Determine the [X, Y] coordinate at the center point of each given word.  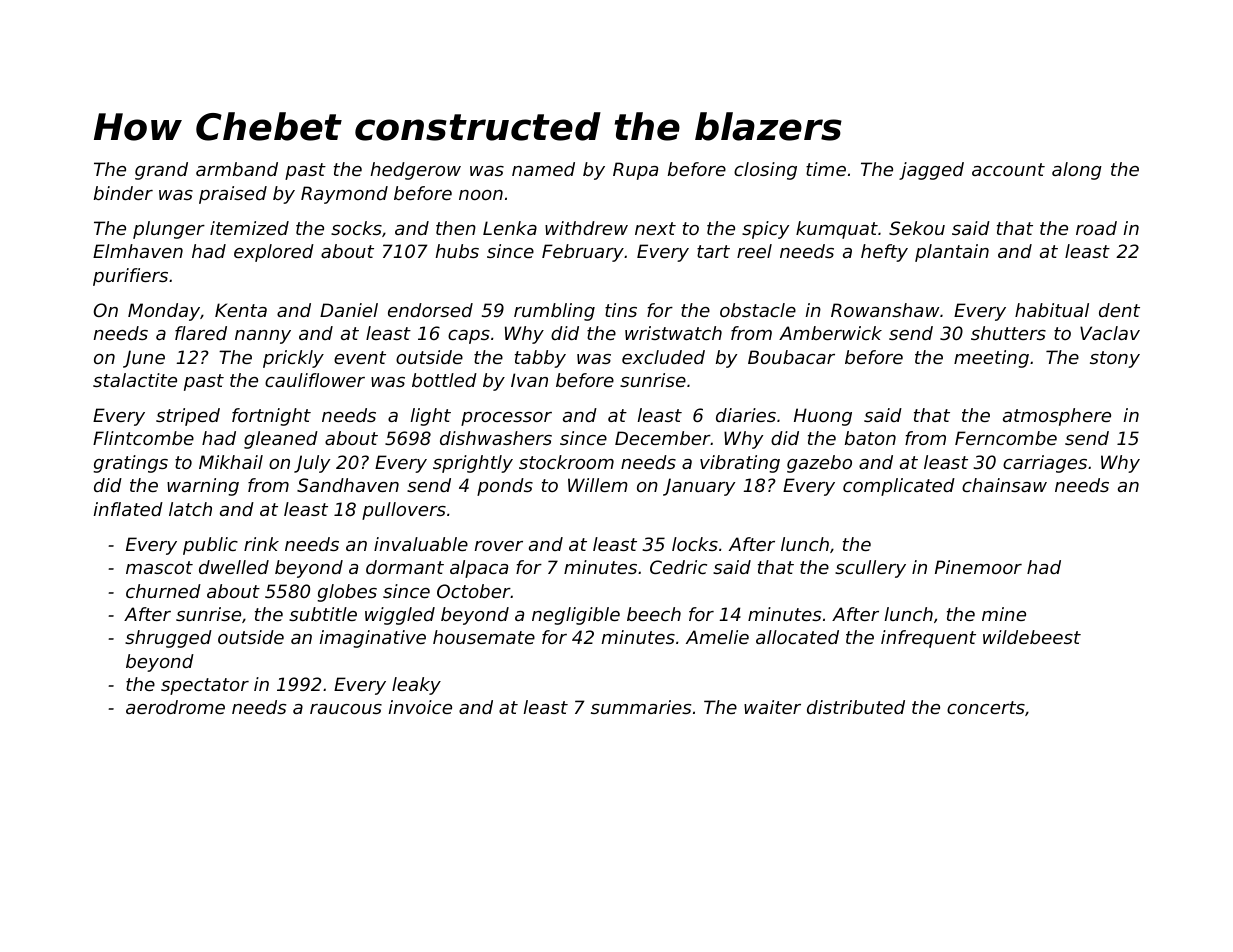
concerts [986, 707]
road [1096, 228]
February [583, 253]
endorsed [430, 310]
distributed [856, 707]
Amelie [717, 637]
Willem [598, 485]
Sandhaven [348, 485]
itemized [249, 228]
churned [163, 591]
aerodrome [175, 707]
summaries [641, 707]
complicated [899, 487]
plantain [952, 253]
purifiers [130, 277]
